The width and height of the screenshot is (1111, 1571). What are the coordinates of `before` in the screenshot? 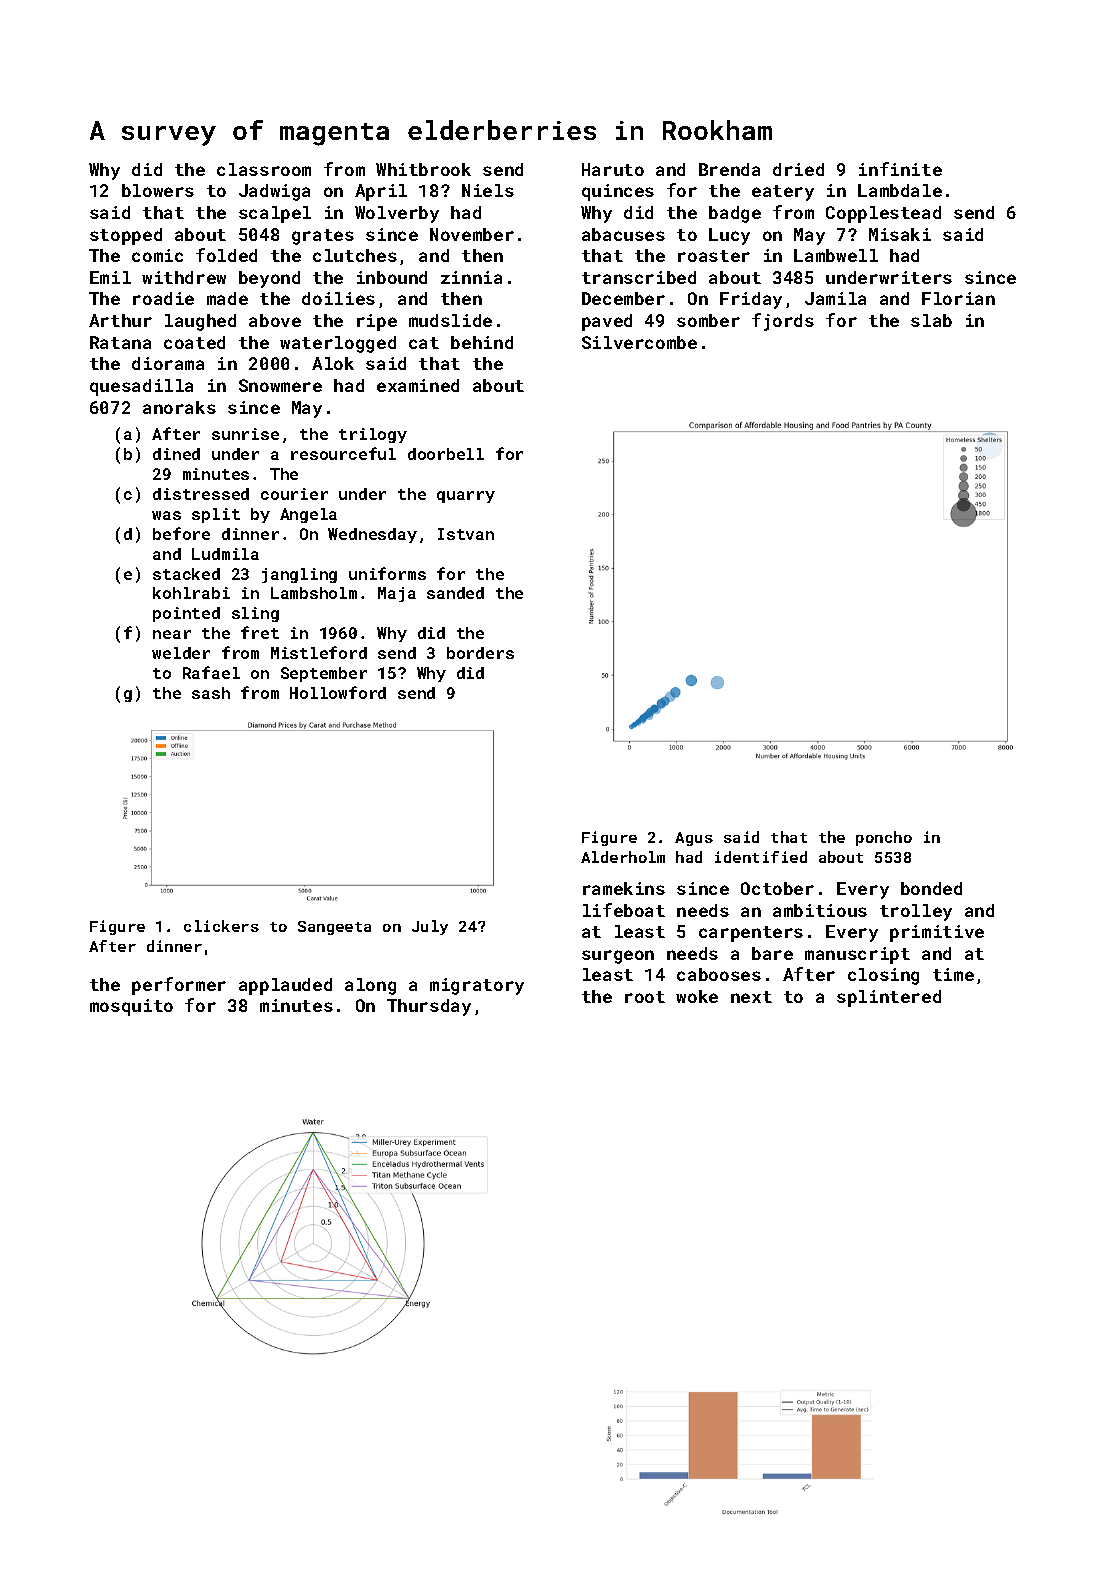 It's located at (181, 533).
